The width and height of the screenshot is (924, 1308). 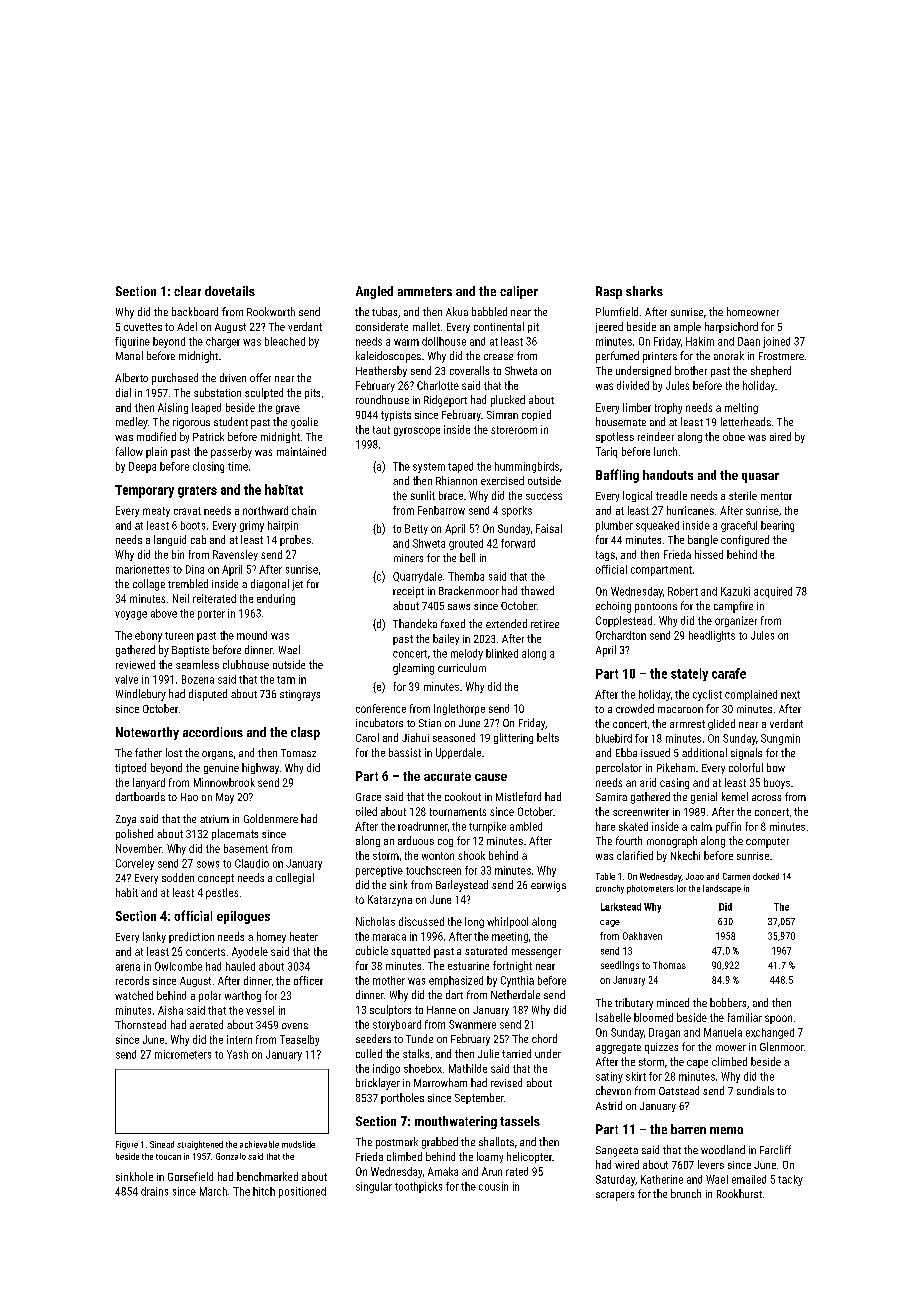 I want to click on lanky, so click(x=154, y=937).
